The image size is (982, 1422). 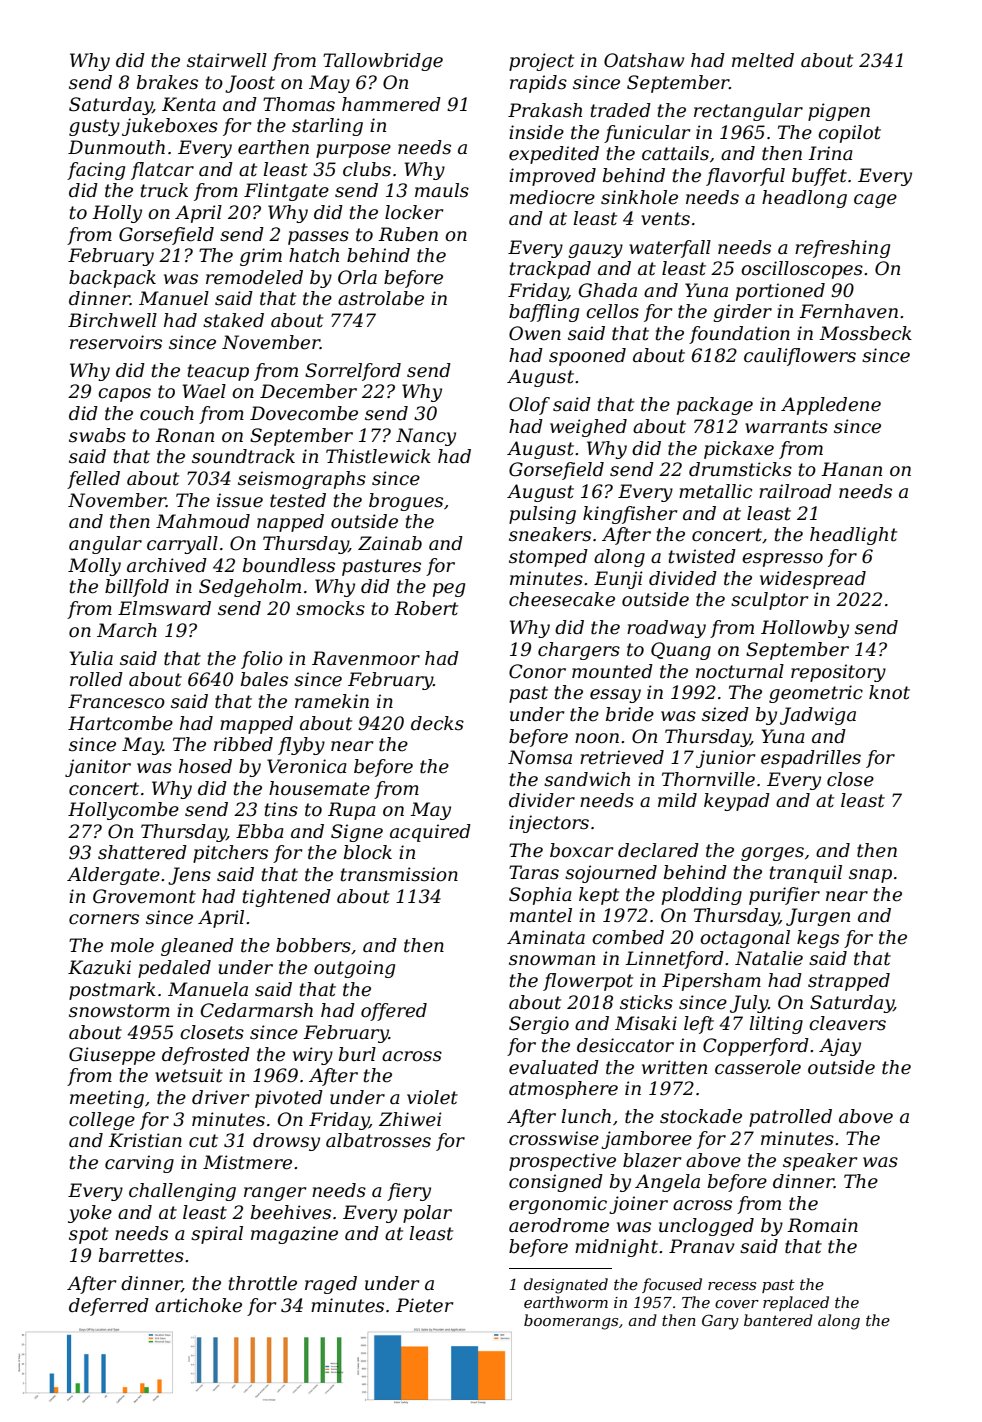 I want to click on violet, so click(x=432, y=1097).
